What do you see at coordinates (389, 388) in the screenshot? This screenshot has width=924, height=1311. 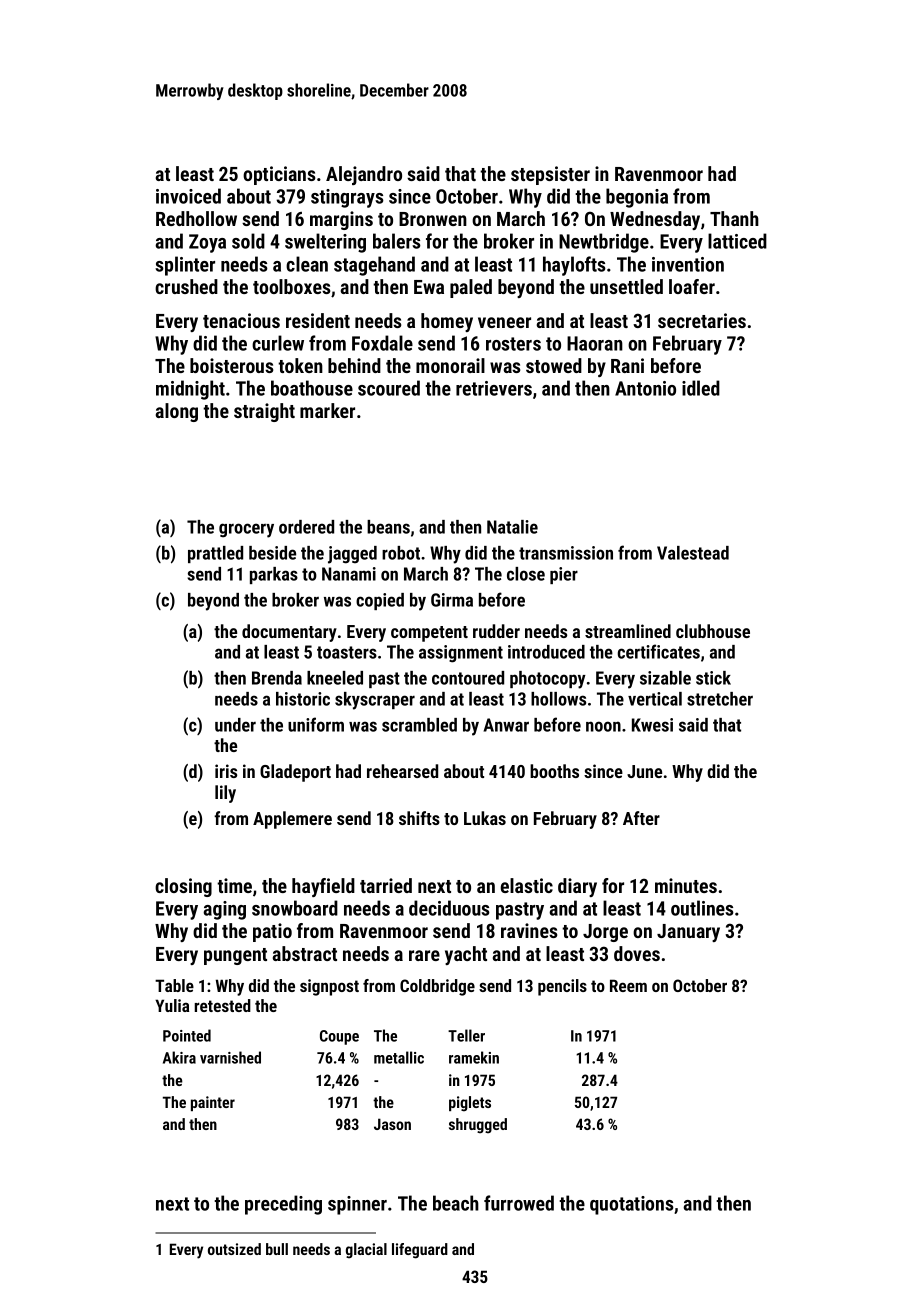 I see `scoured` at bounding box center [389, 388].
